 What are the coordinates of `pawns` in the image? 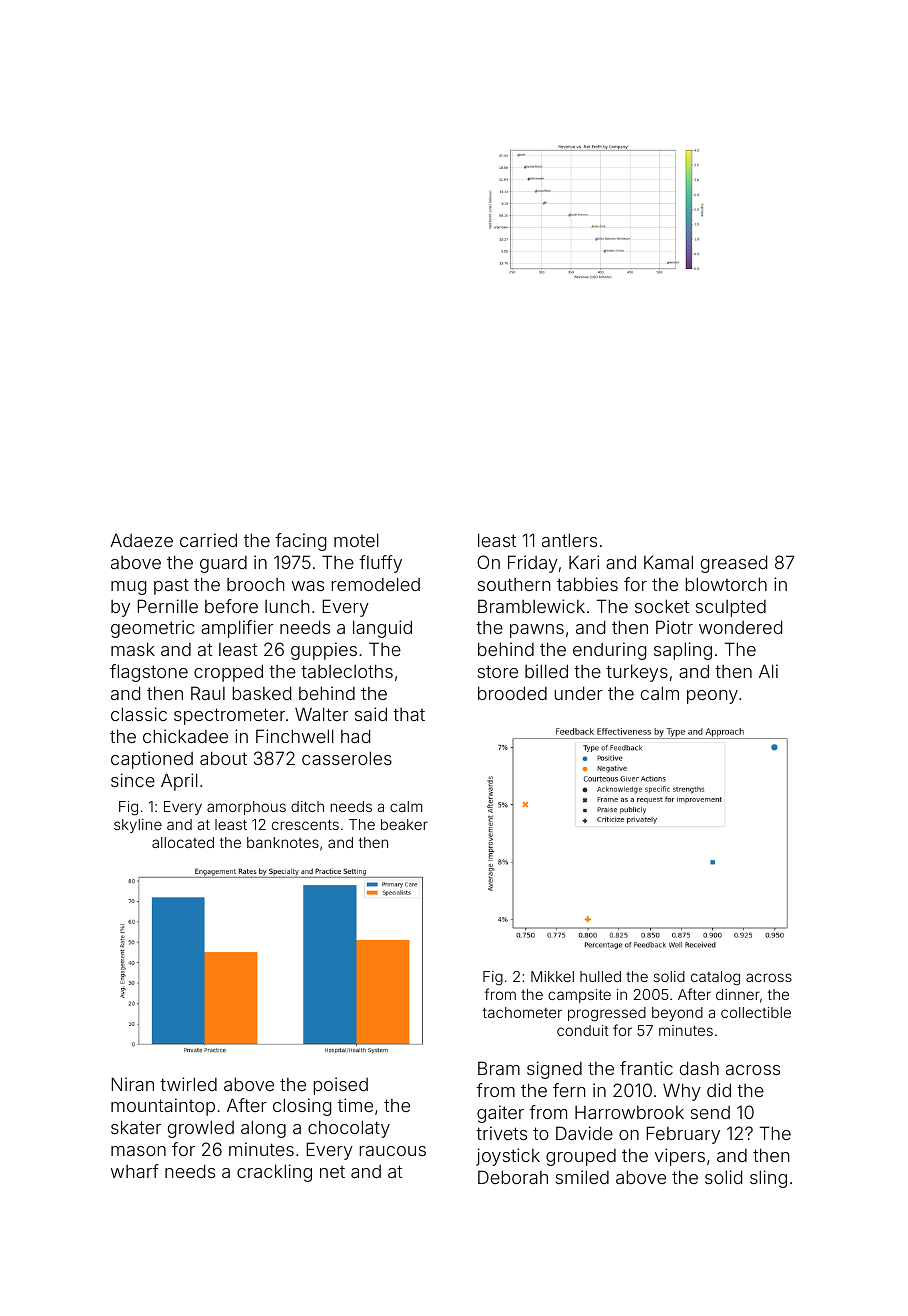 It's located at (537, 631).
